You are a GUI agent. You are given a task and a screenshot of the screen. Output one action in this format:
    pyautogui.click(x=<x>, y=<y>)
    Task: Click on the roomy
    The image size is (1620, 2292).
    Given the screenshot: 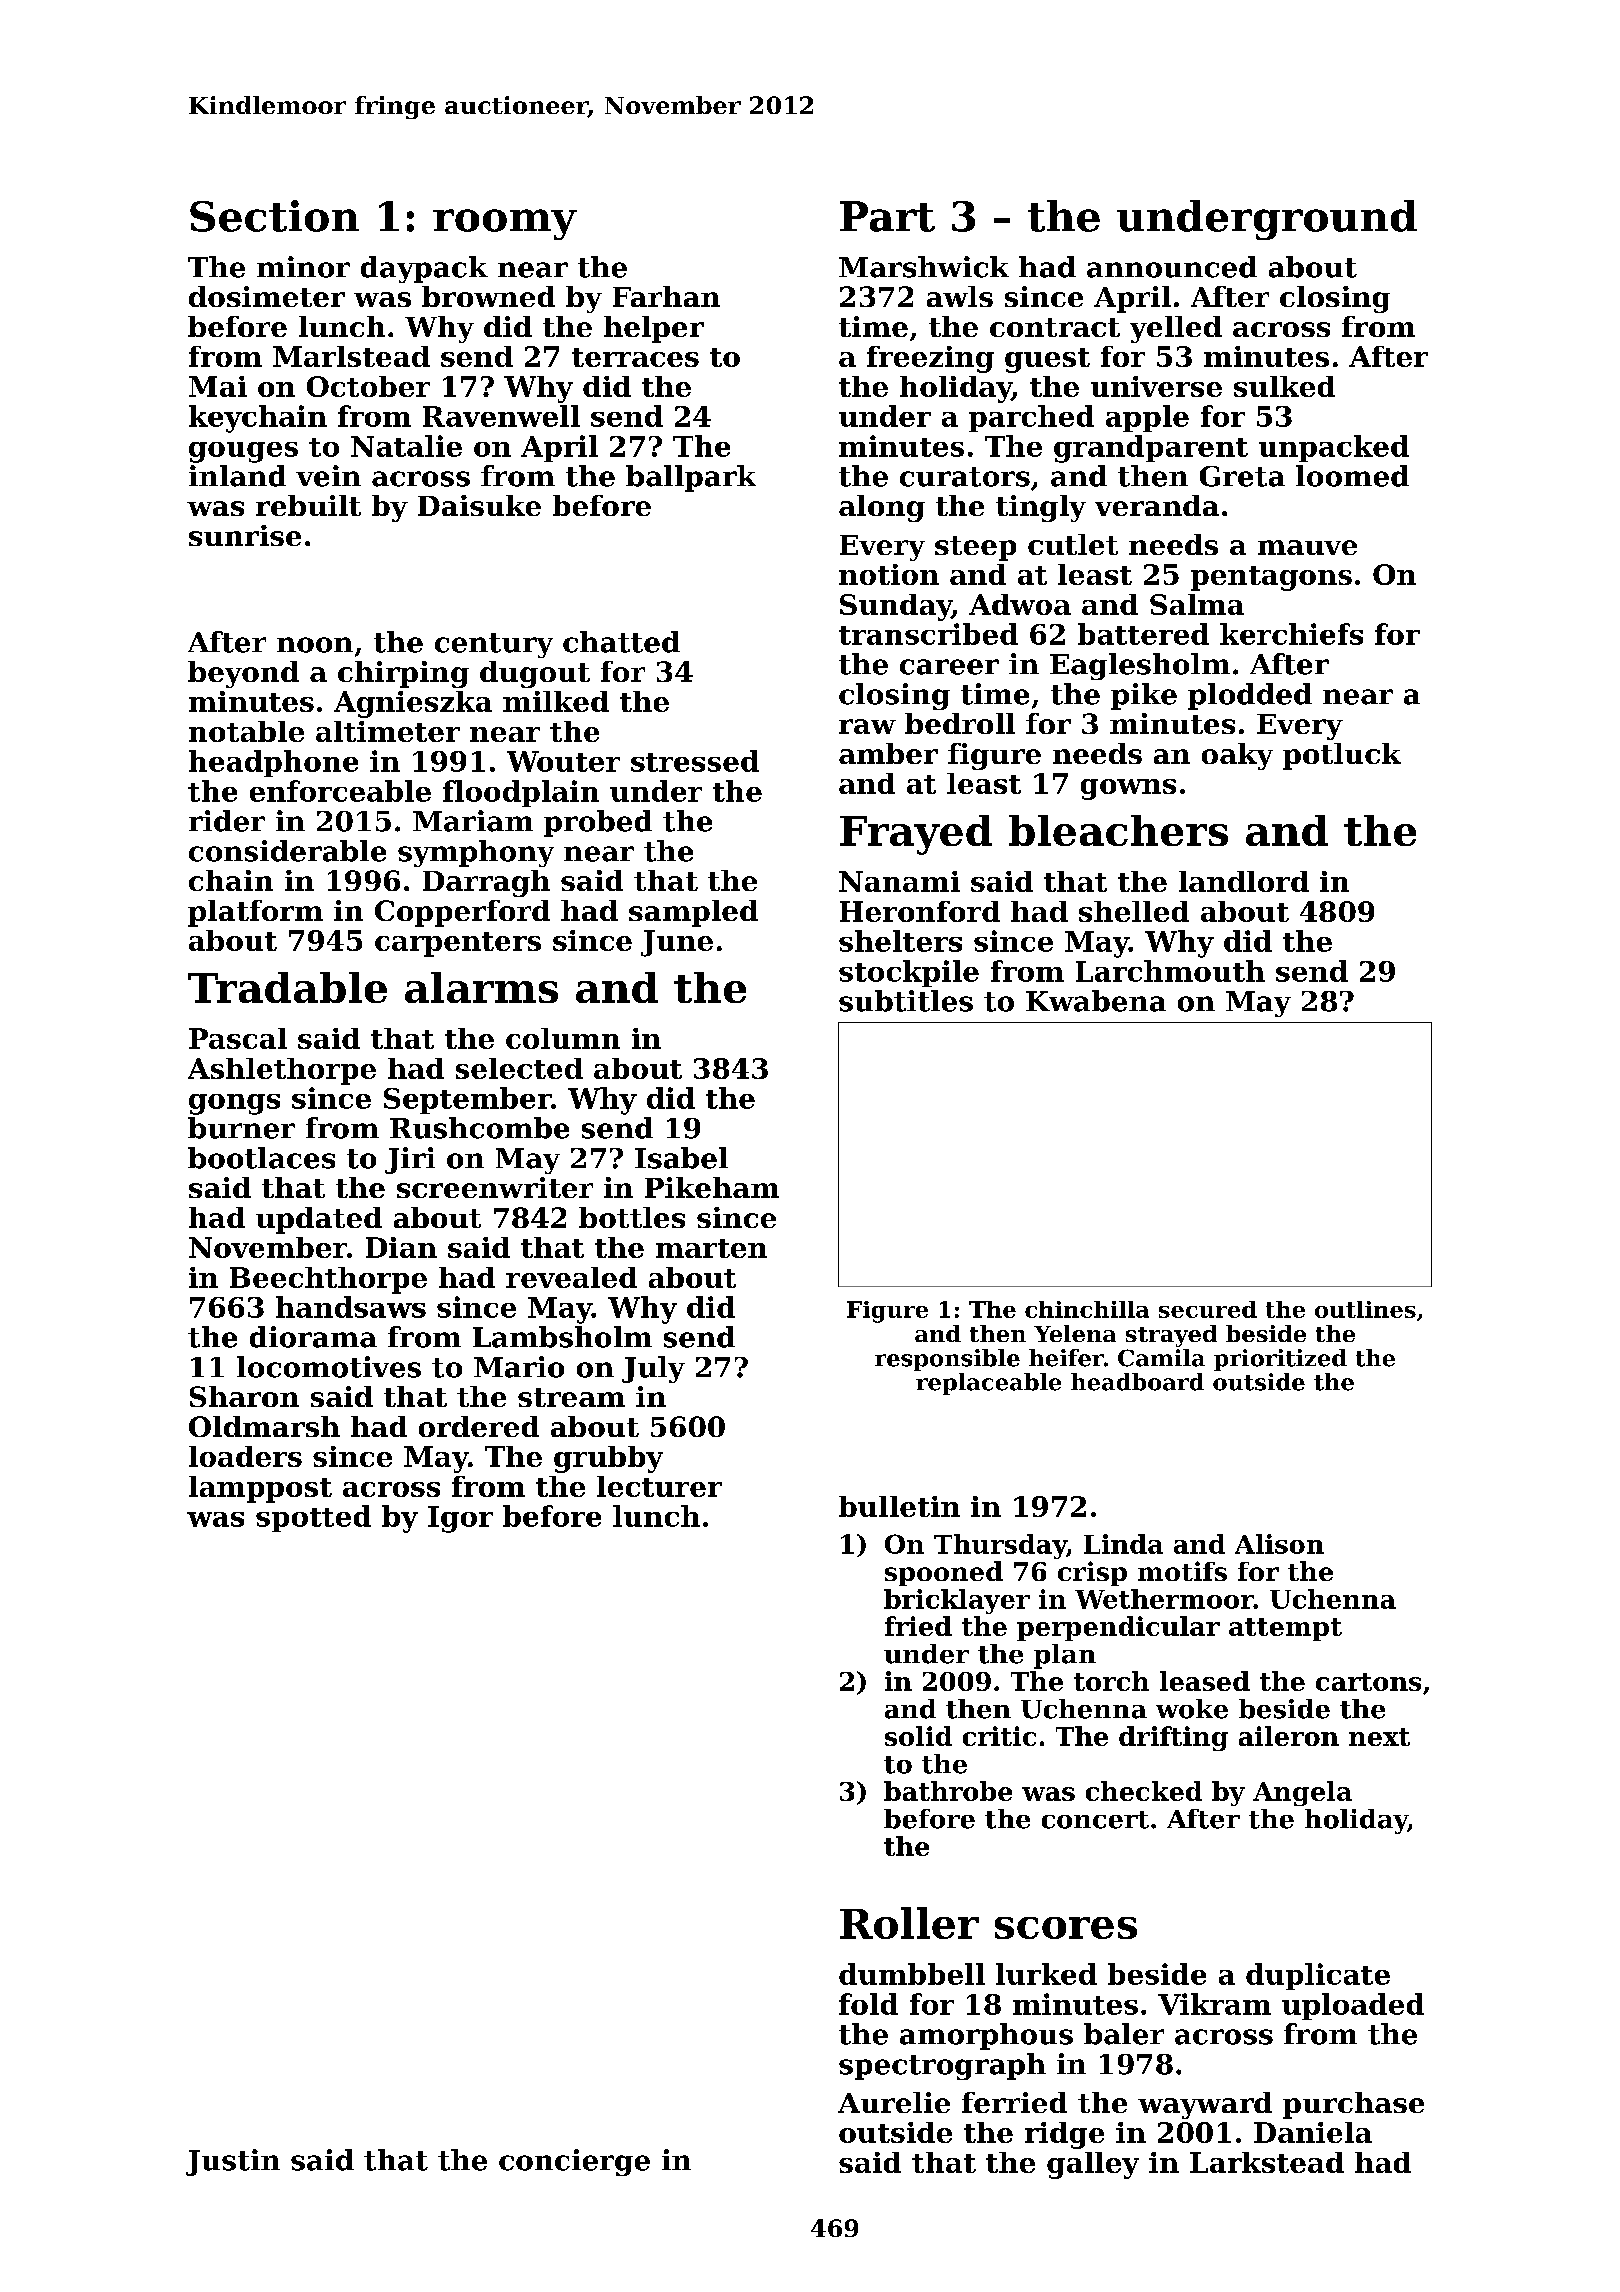 What is the action you would take?
    pyautogui.click(x=505, y=224)
